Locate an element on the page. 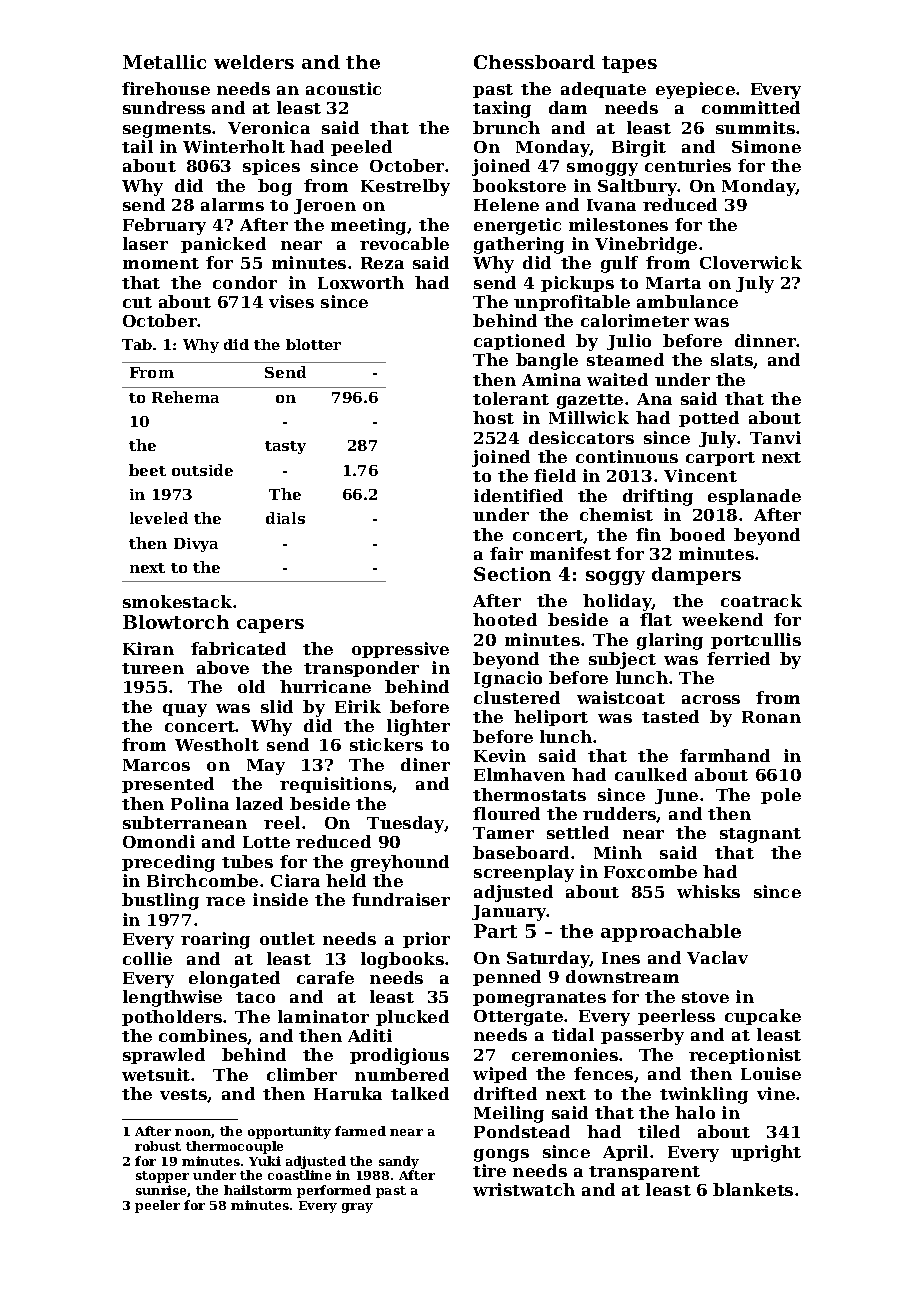 The width and height of the document is (924, 1308). stickers is located at coordinates (386, 744).
